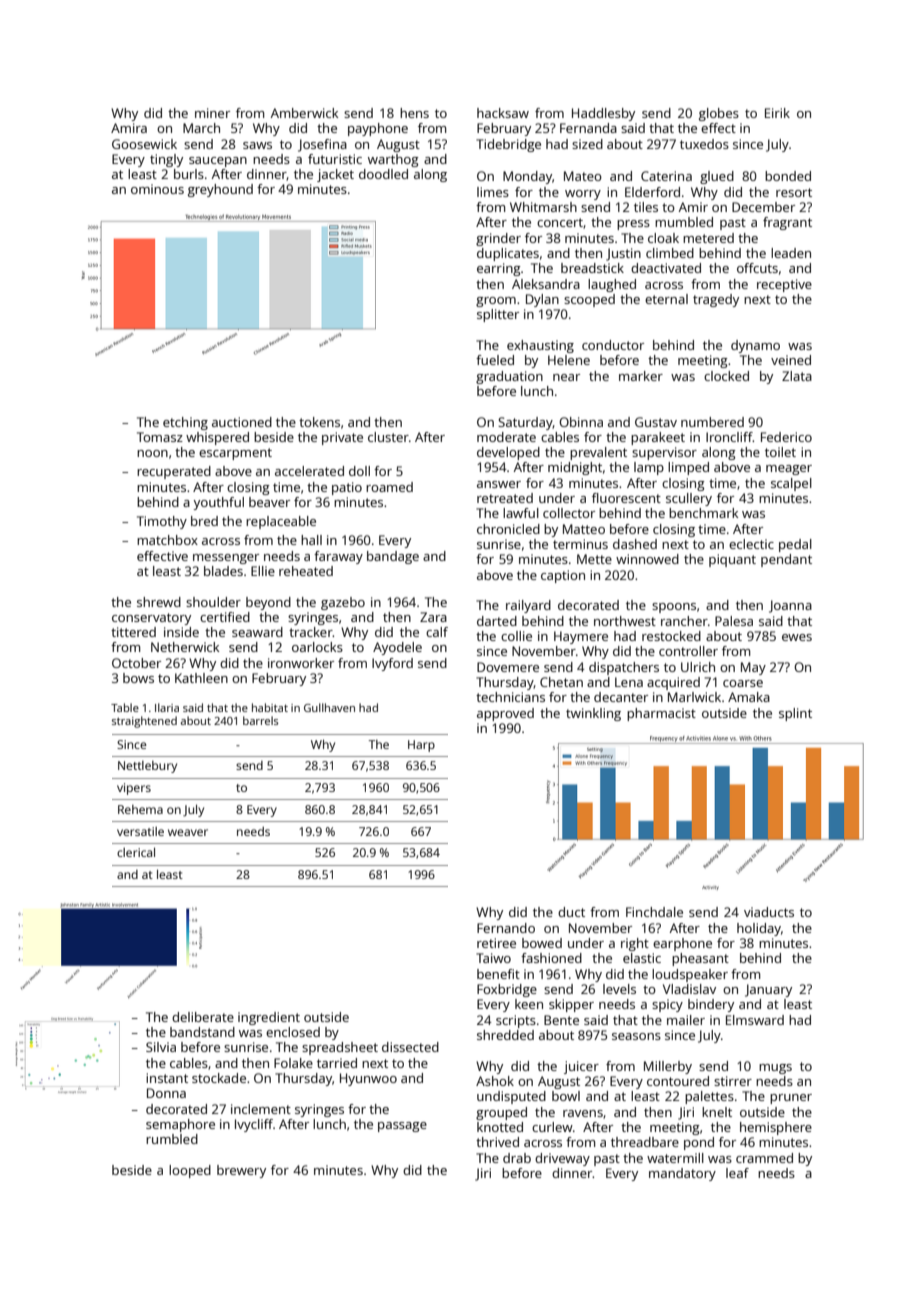 Image resolution: width=924 pixels, height=1308 pixels. Describe the element at coordinates (505, 1035) in the screenshot. I see `shredded` at that location.
